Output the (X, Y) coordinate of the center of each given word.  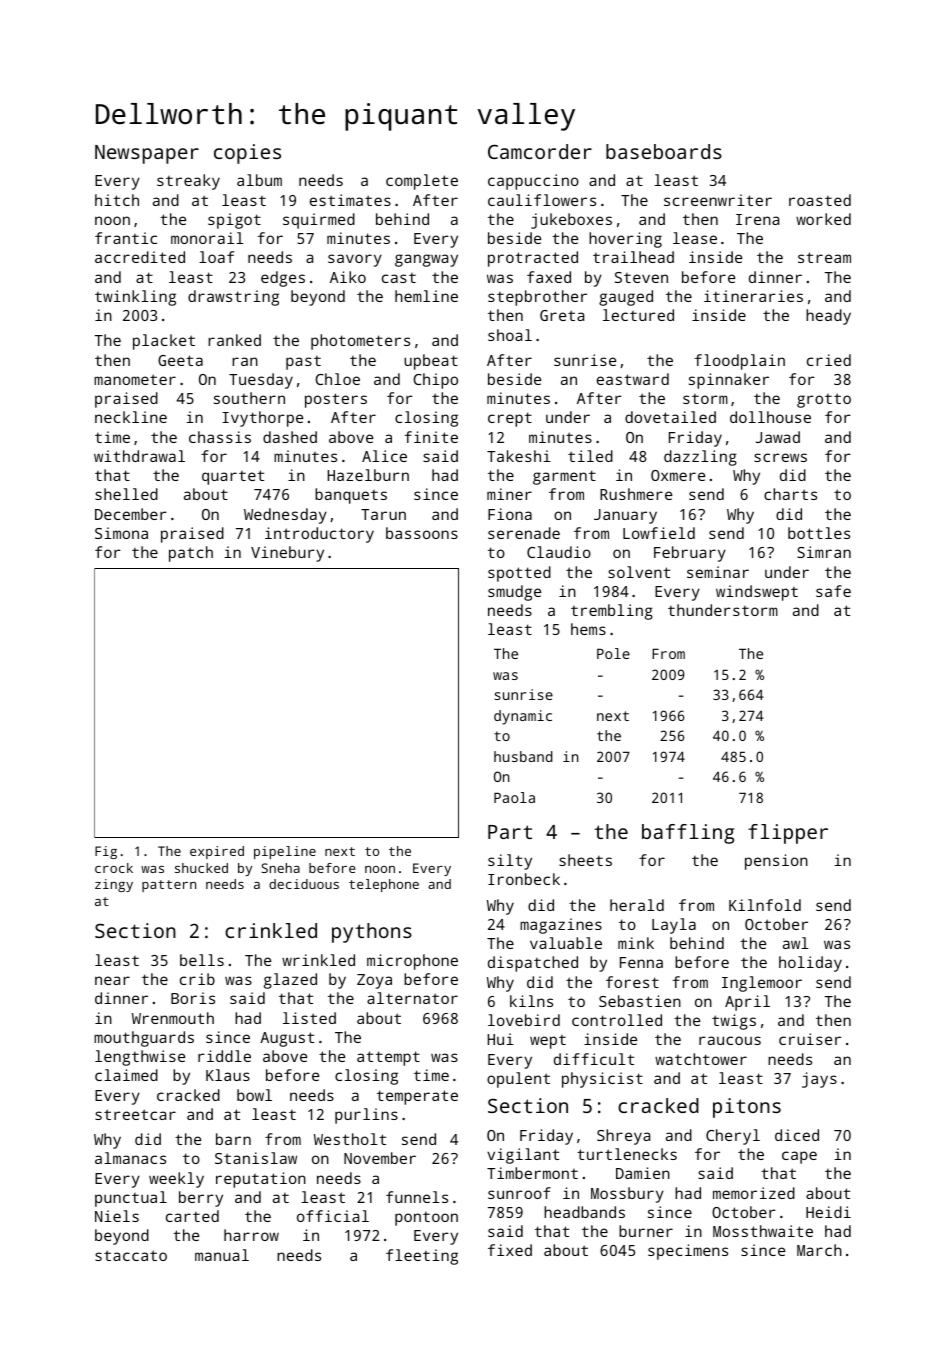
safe (833, 591)
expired (217, 852)
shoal (510, 335)
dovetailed (670, 417)
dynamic (523, 717)
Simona (121, 533)
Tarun (383, 514)
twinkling (135, 298)
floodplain (739, 362)
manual (222, 1255)
